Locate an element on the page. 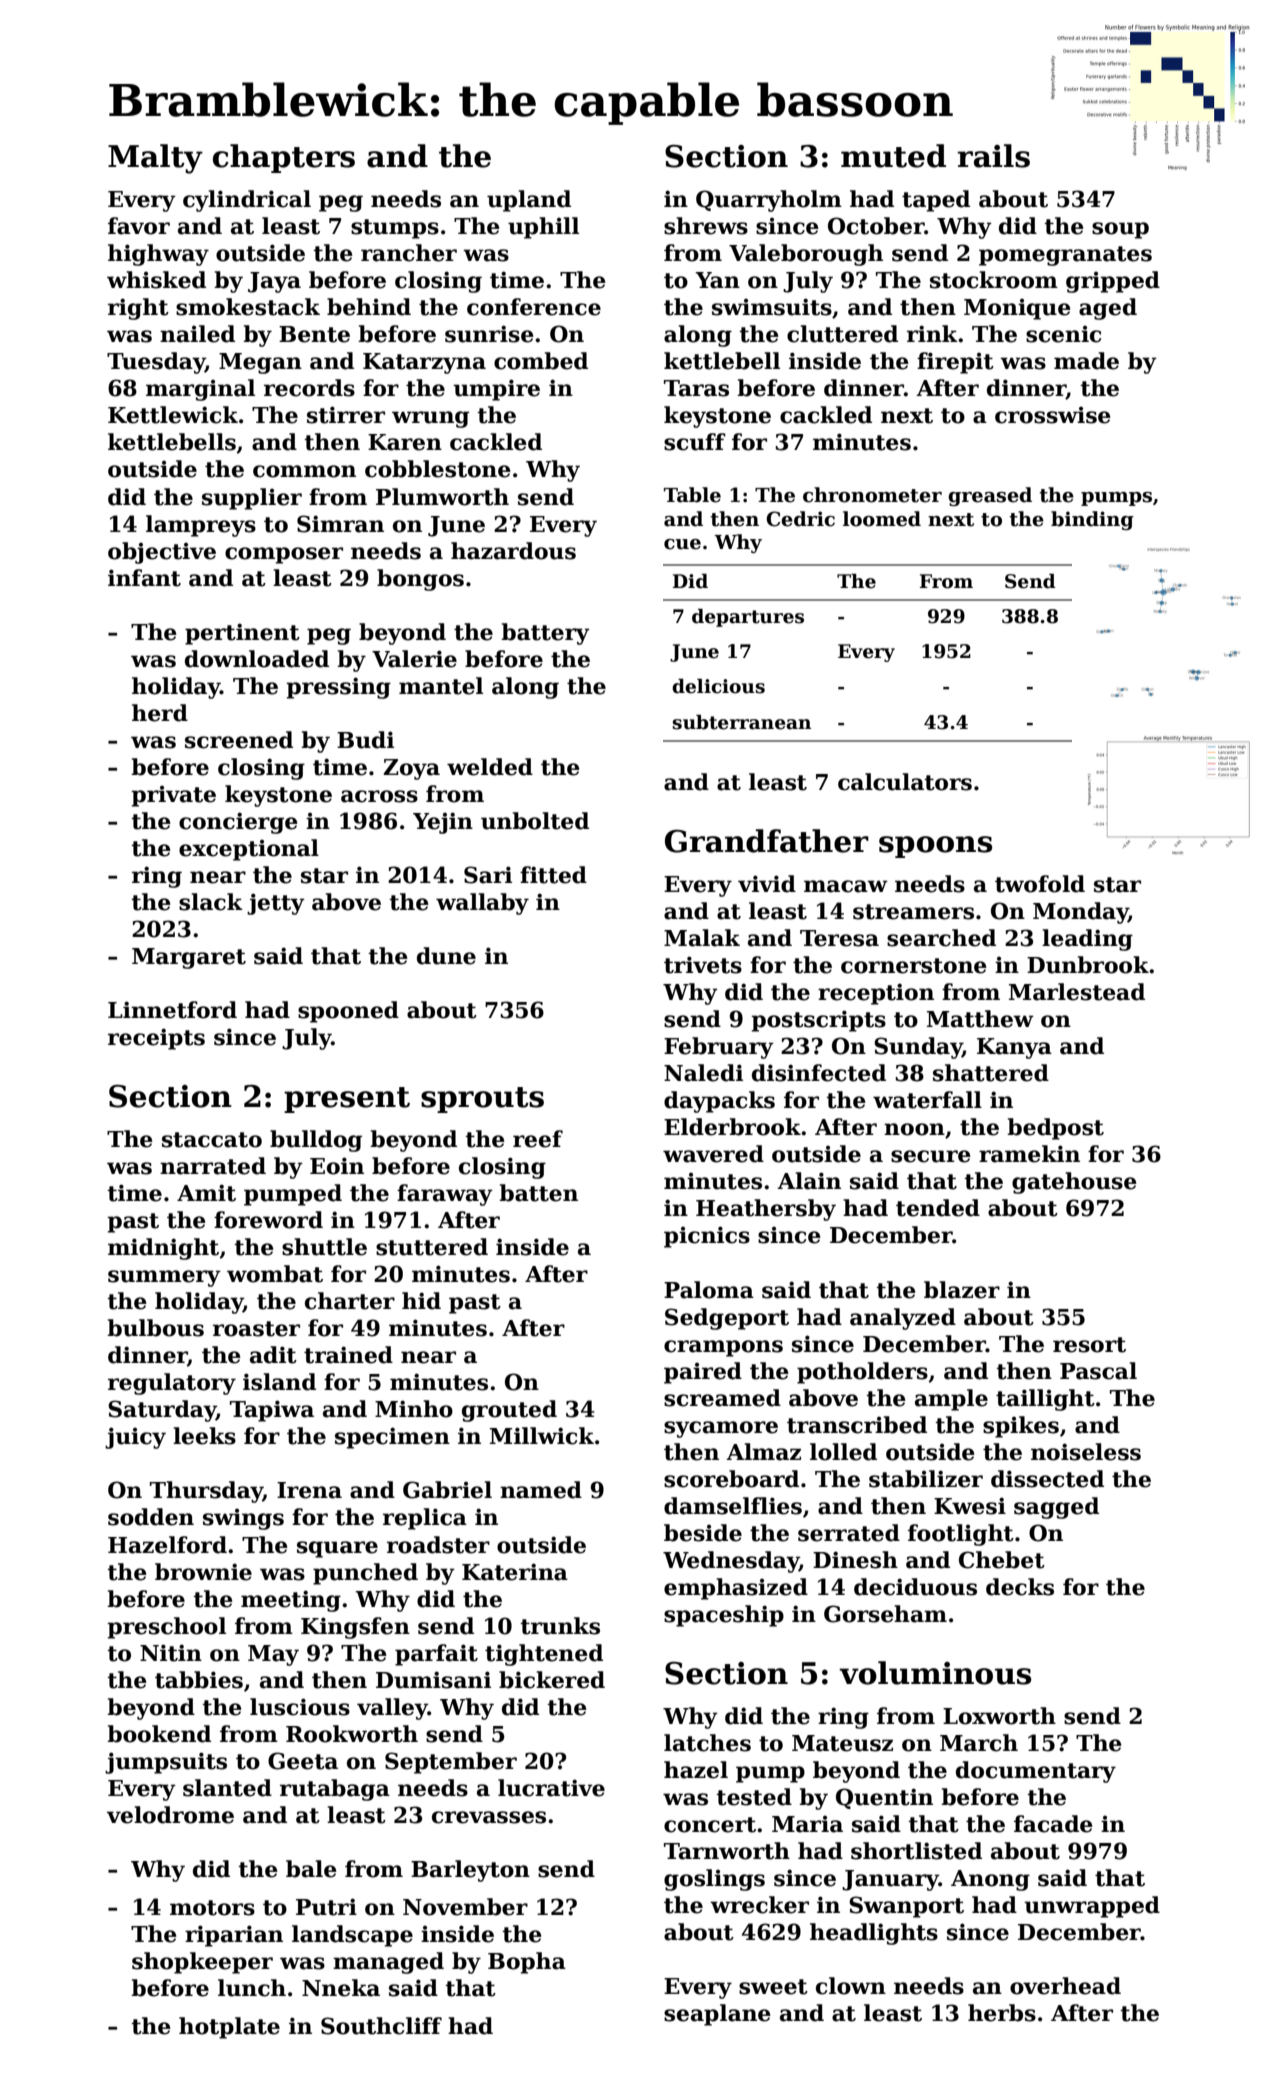 The height and width of the page is (2093, 1271). chapters is located at coordinates (284, 158).
